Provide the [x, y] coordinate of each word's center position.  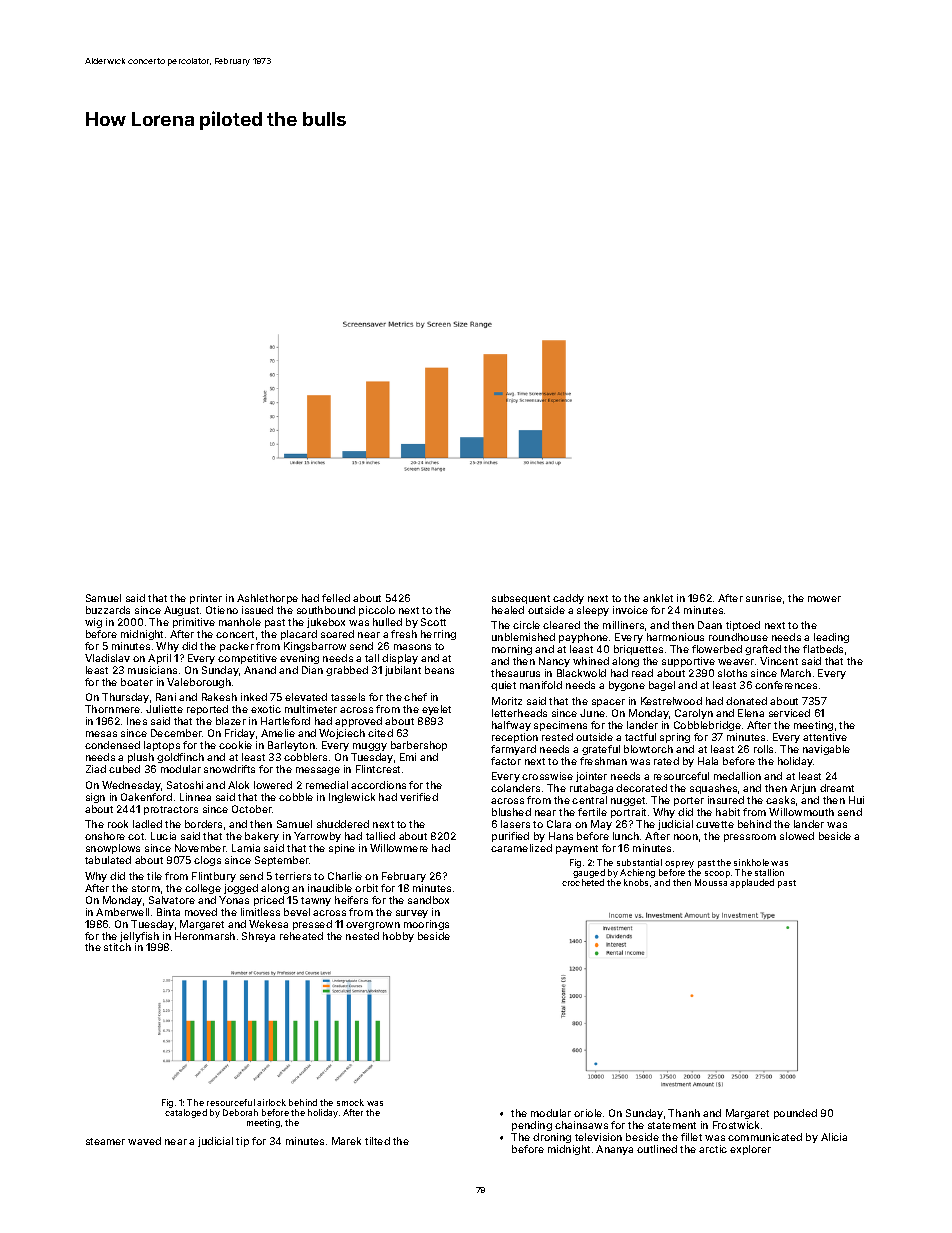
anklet [658, 598]
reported [207, 710]
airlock [271, 1102]
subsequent [521, 599]
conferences [786, 685]
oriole [588, 1113]
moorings [426, 925]
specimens [560, 726]
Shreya [258, 937]
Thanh [684, 1113]
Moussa [711, 882]
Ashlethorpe [267, 599]
